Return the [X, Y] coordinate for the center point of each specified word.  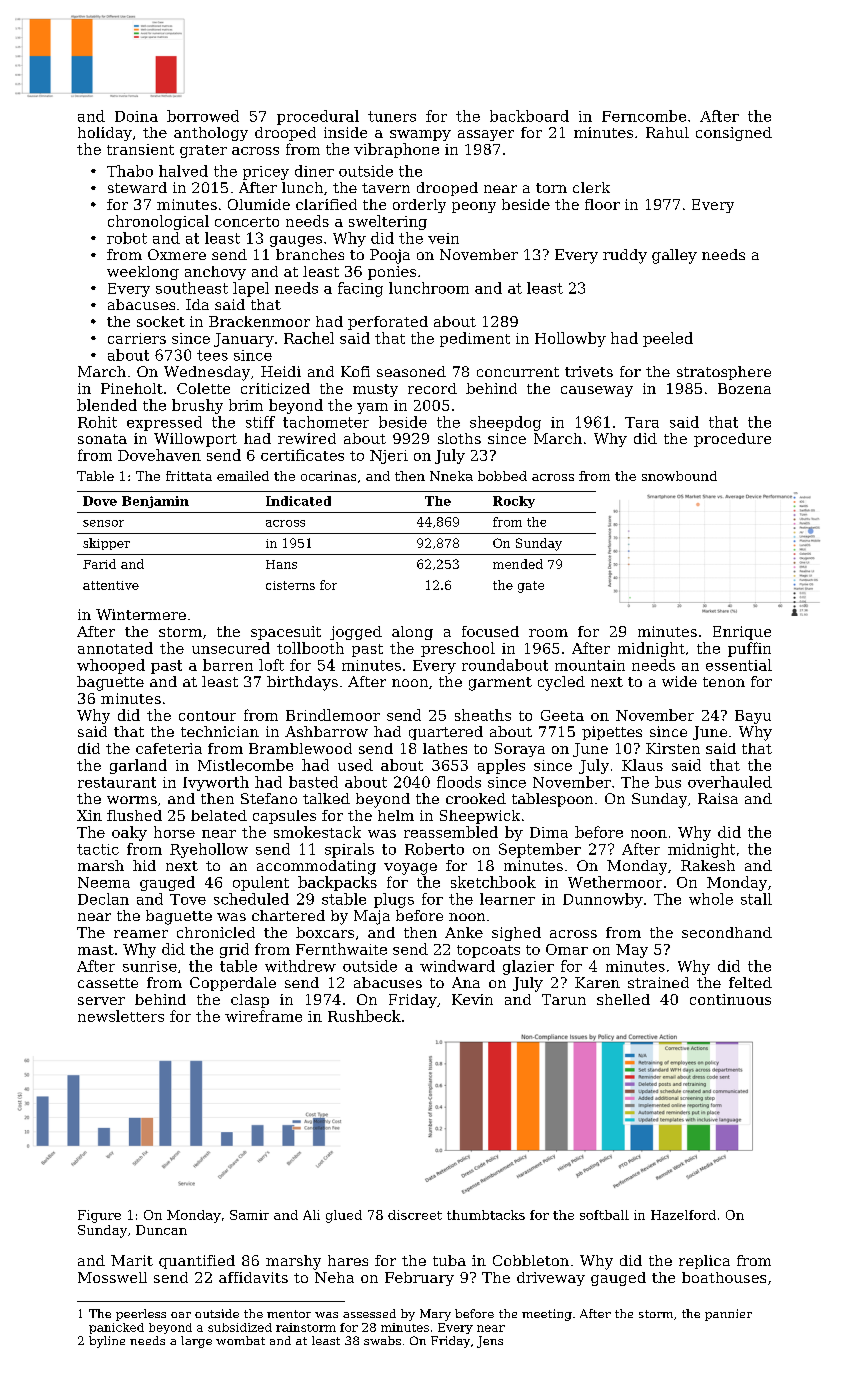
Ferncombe [644, 116]
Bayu [753, 717]
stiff [260, 422]
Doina [136, 116]
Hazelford [683, 1215]
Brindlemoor [333, 715]
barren [228, 665]
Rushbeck [364, 1016]
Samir [249, 1215]
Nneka [451, 476]
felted [750, 982]
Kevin [472, 999]
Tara [642, 422]
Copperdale [233, 984]
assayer [486, 135]
